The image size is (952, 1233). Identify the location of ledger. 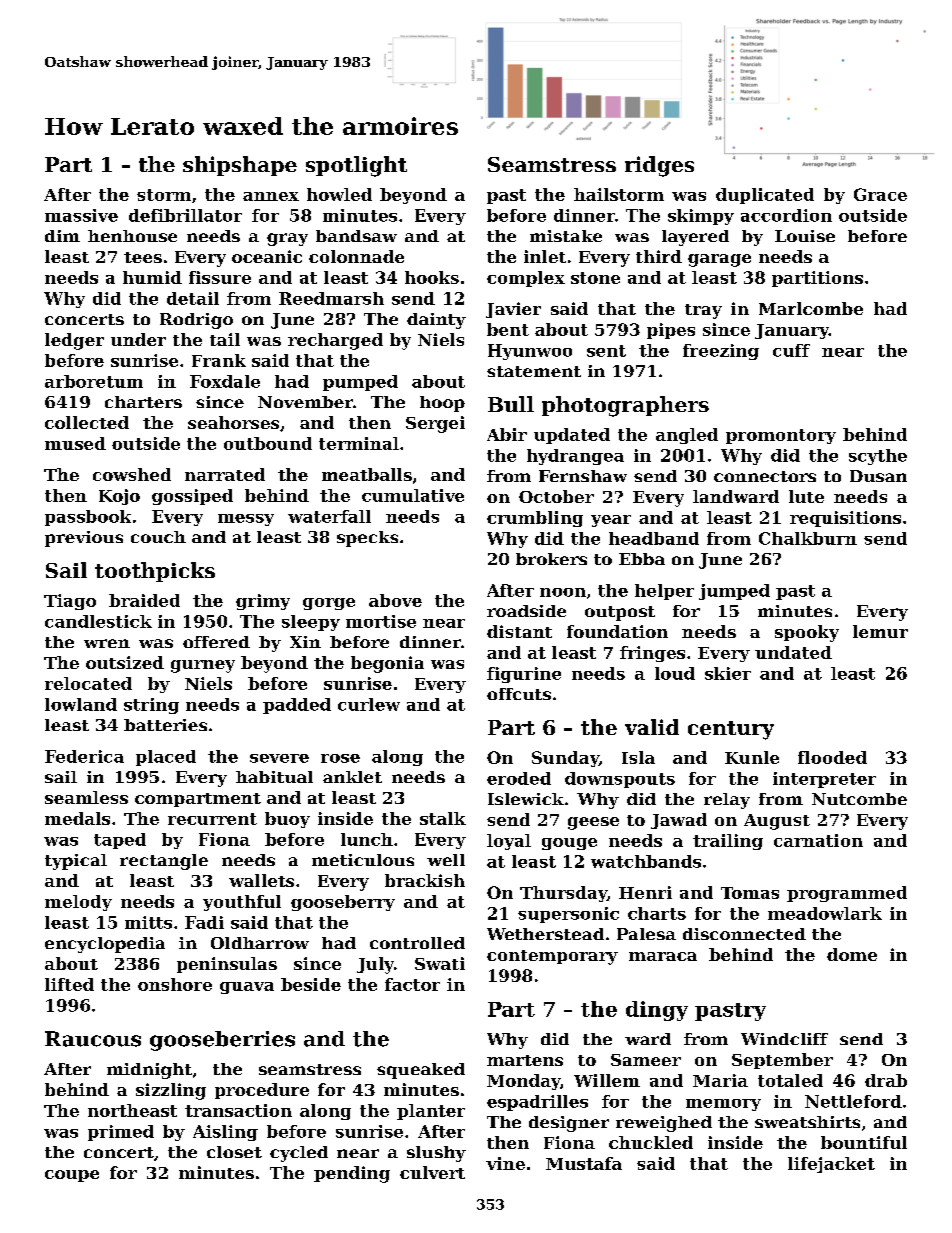
(74, 341).
